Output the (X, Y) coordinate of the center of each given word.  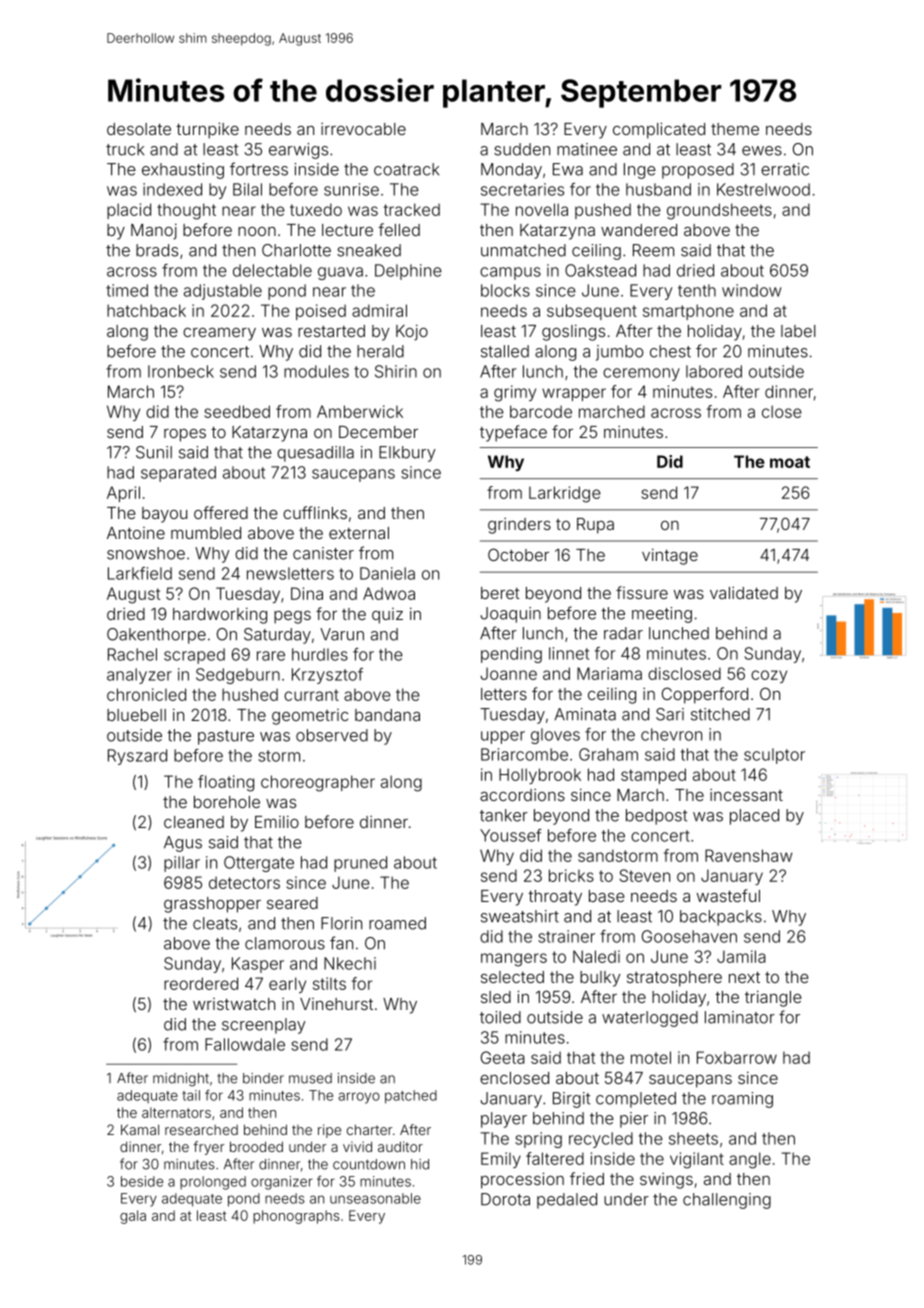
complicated (659, 130)
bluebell (136, 715)
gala (133, 1217)
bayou (164, 515)
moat (790, 462)
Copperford (705, 695)
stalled (505, 351)
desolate (139, 129)
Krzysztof (327, 676)
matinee (587, 149)
